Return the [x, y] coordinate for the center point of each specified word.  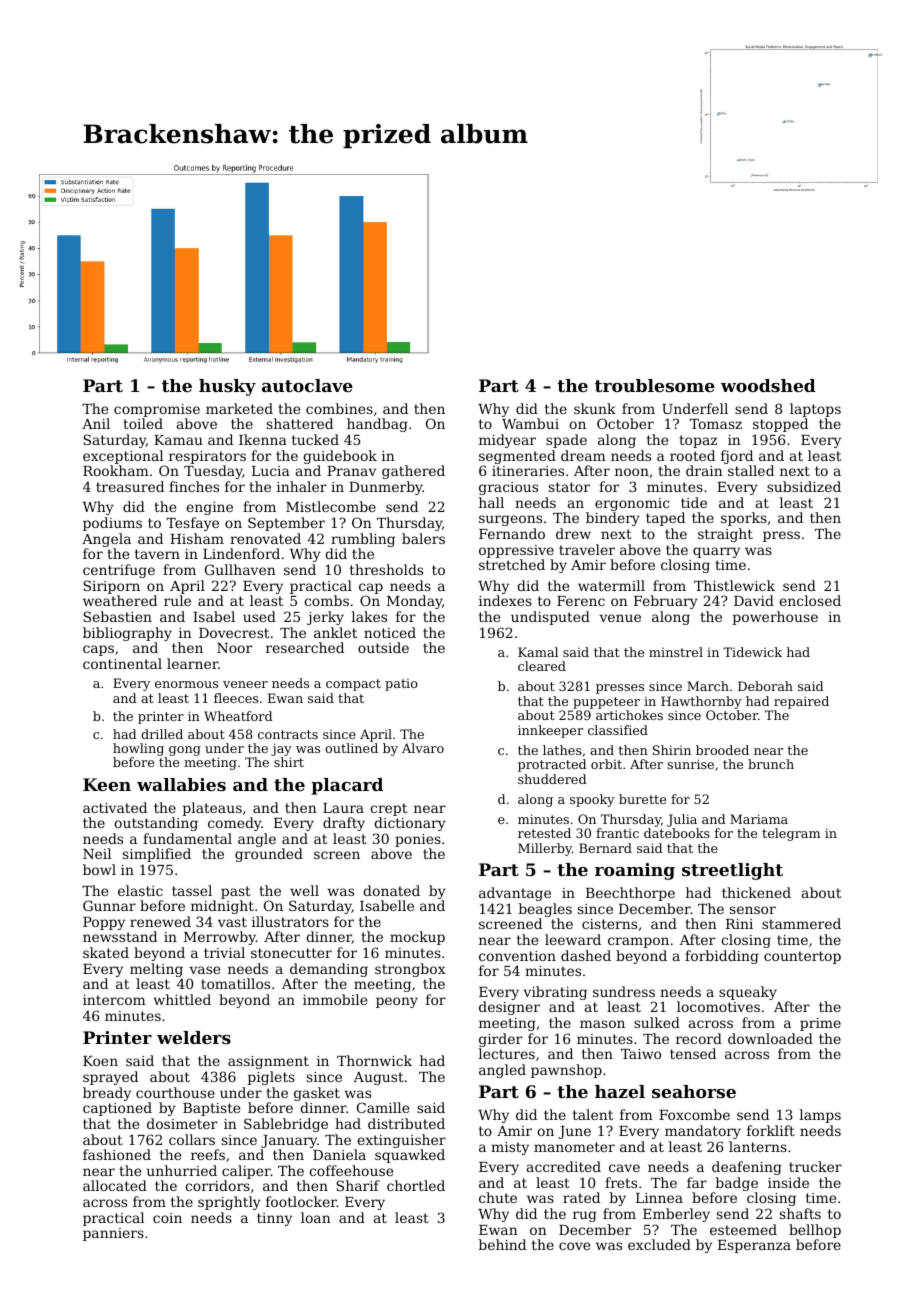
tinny [274, 1219]
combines [339, 408]
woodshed [768, 385]
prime [820, 1024]
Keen [107, 784]
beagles [545, 910]
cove [574, 1246]
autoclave [307, 385]
